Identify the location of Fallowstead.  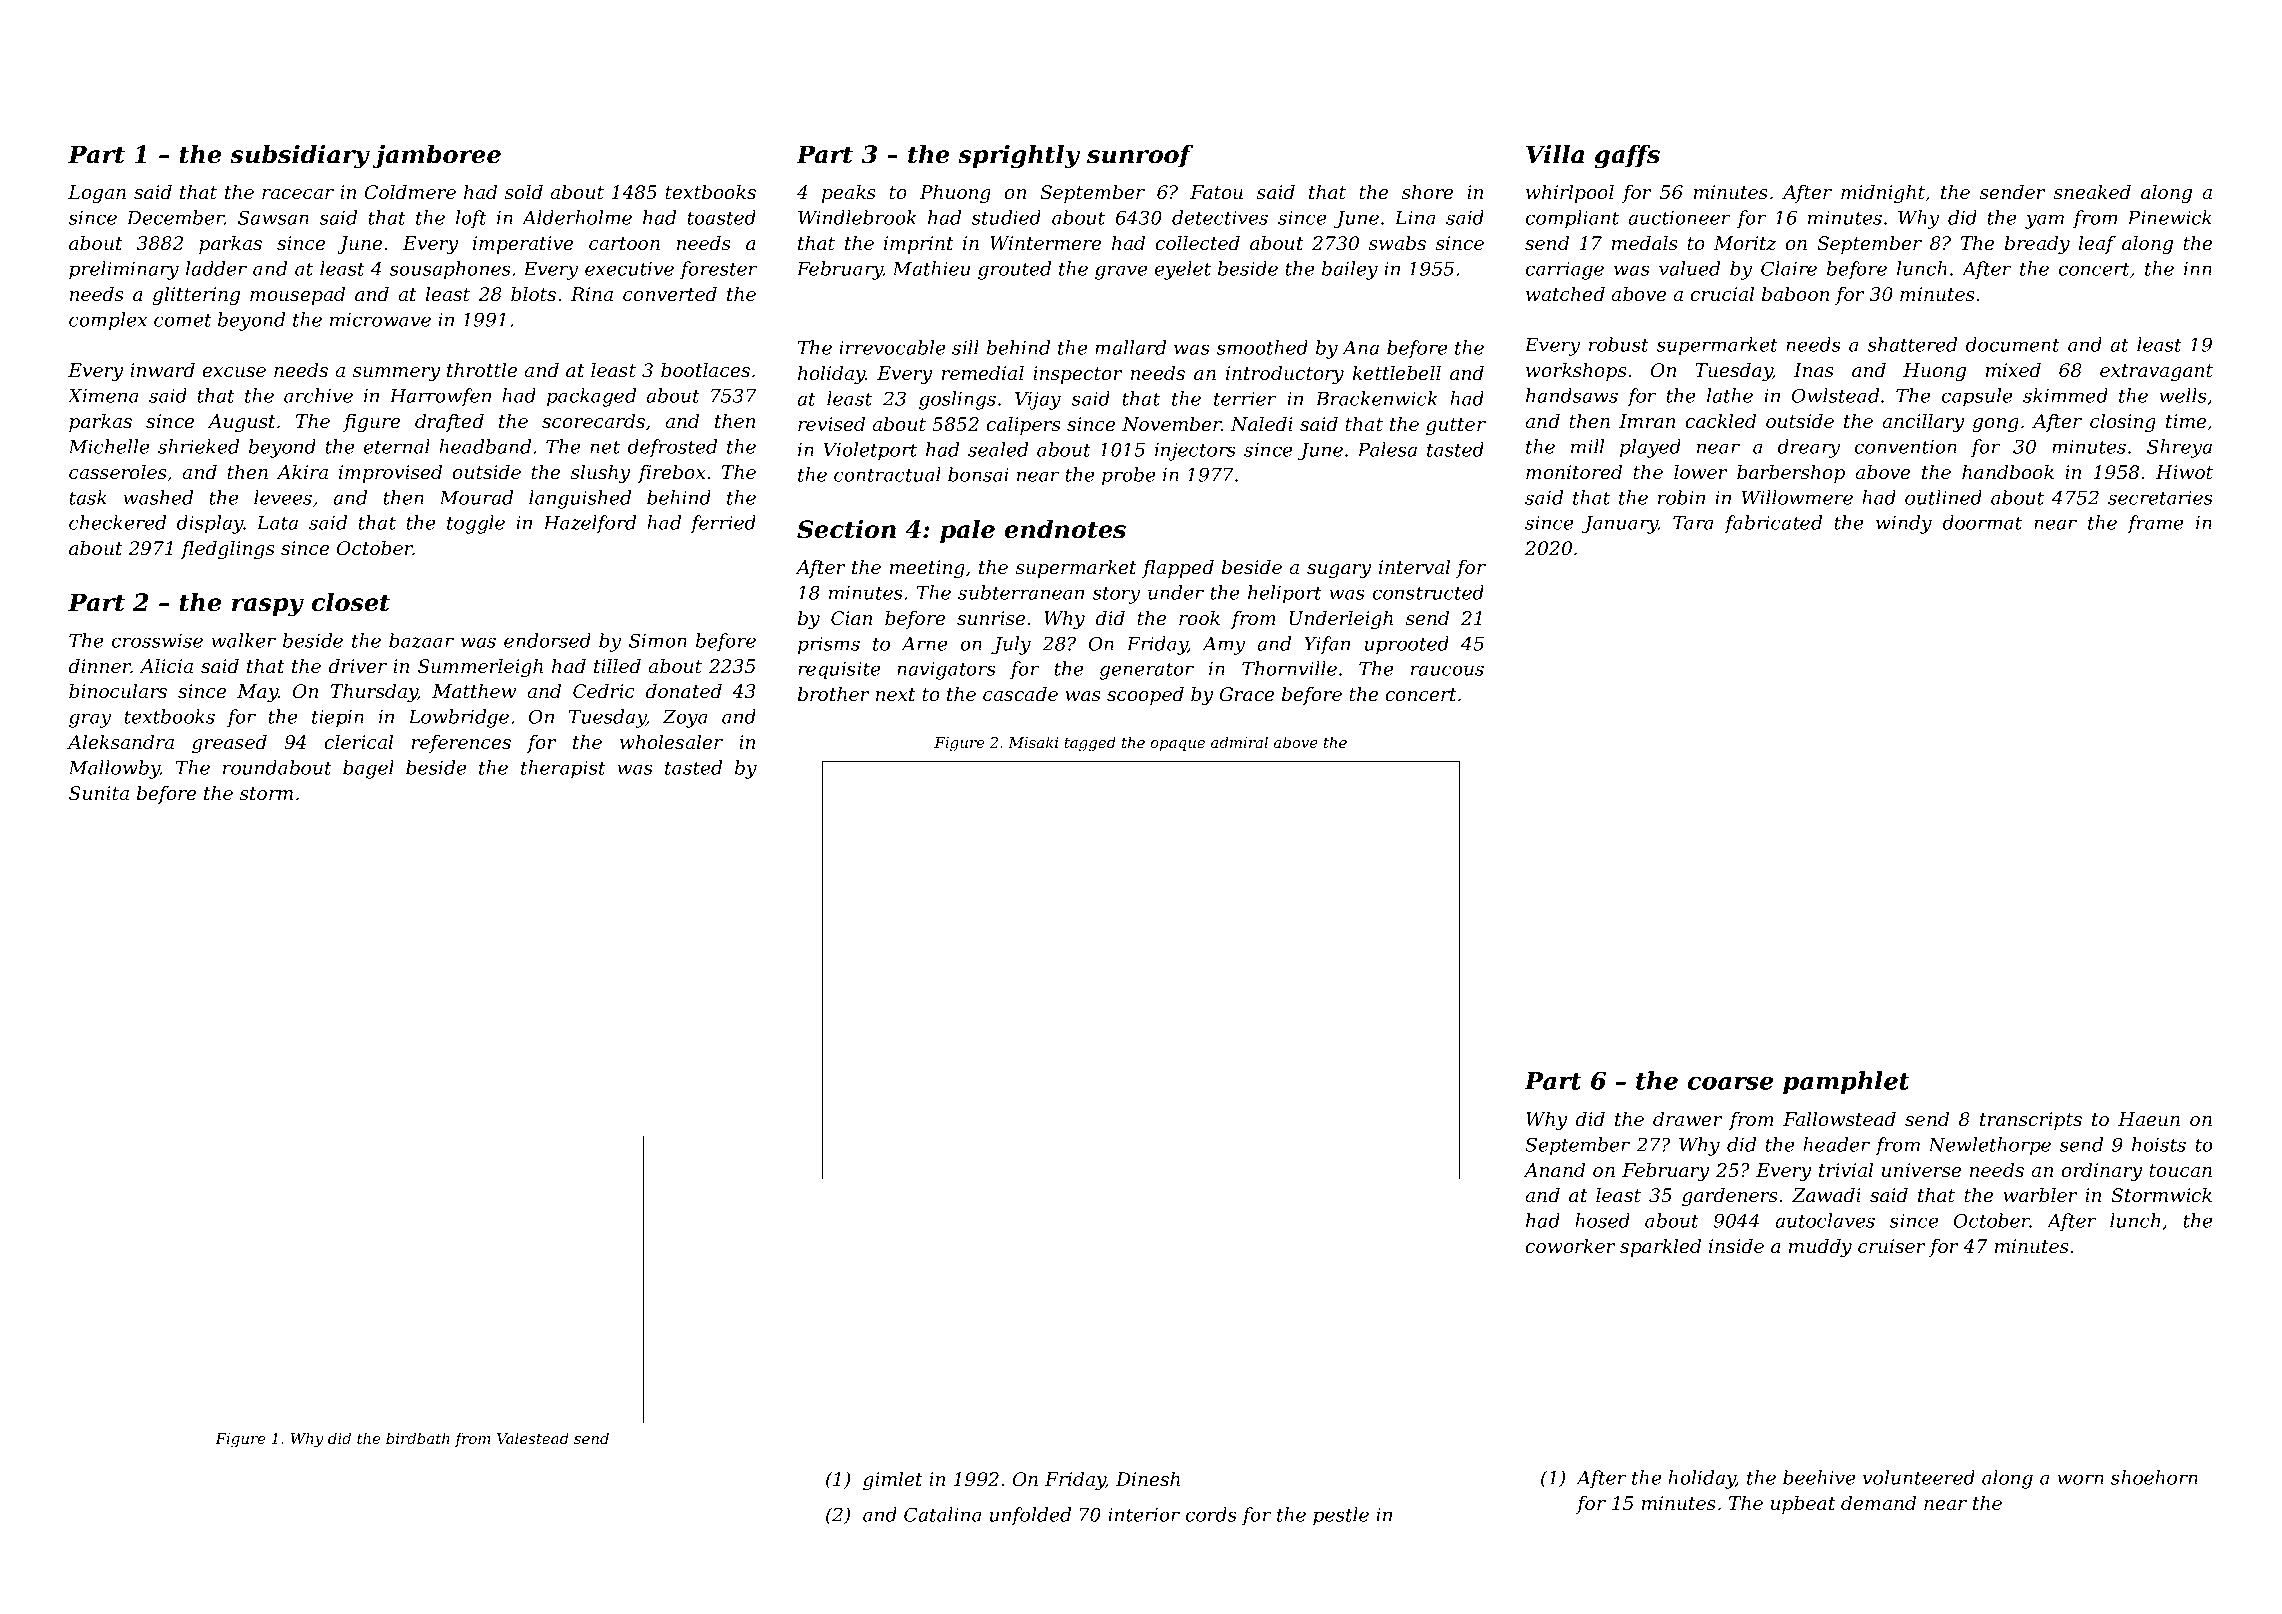
(1839, 1119).
